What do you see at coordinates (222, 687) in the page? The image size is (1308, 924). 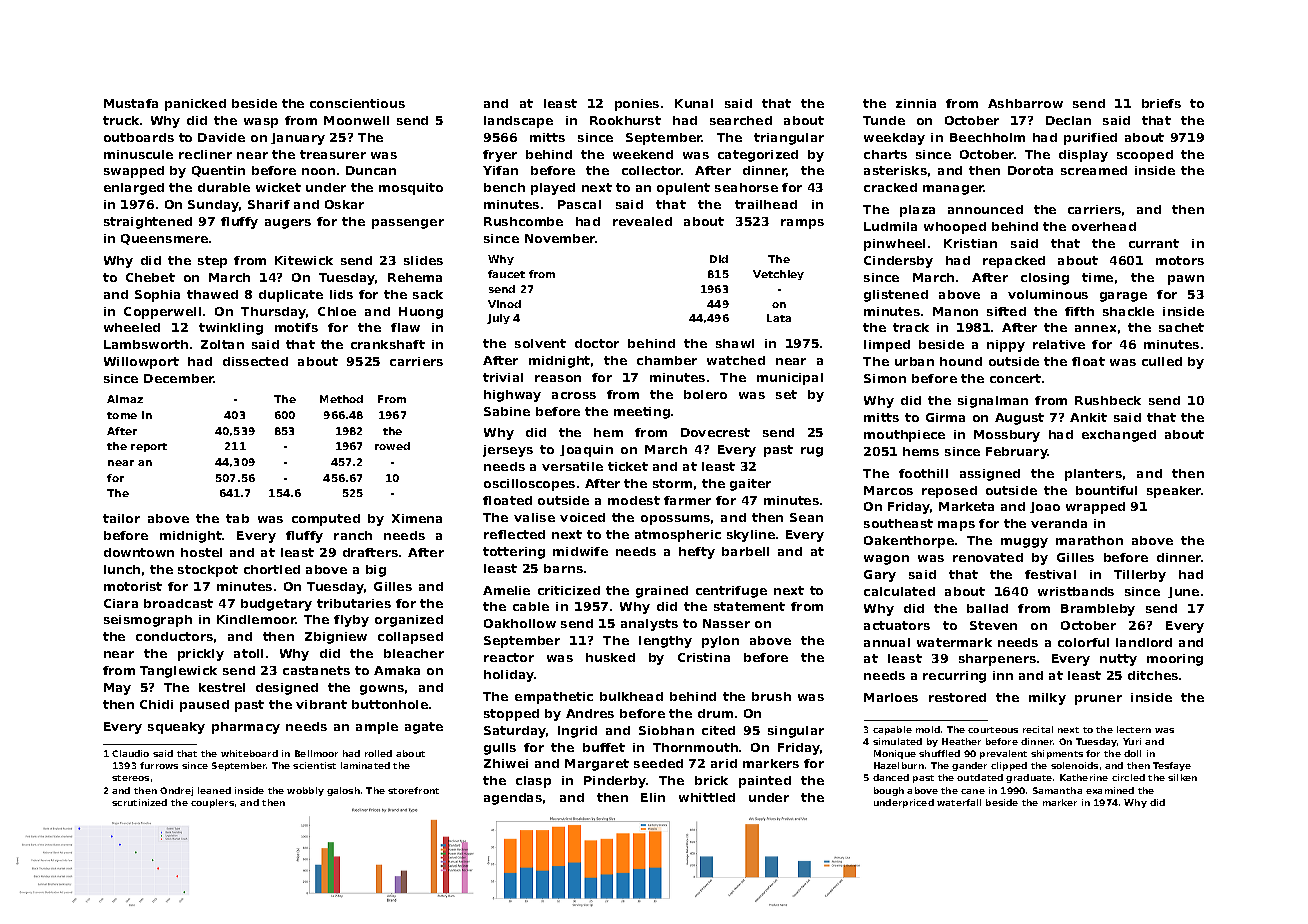 I see `kestrel` at bounding box center [222, 687].
